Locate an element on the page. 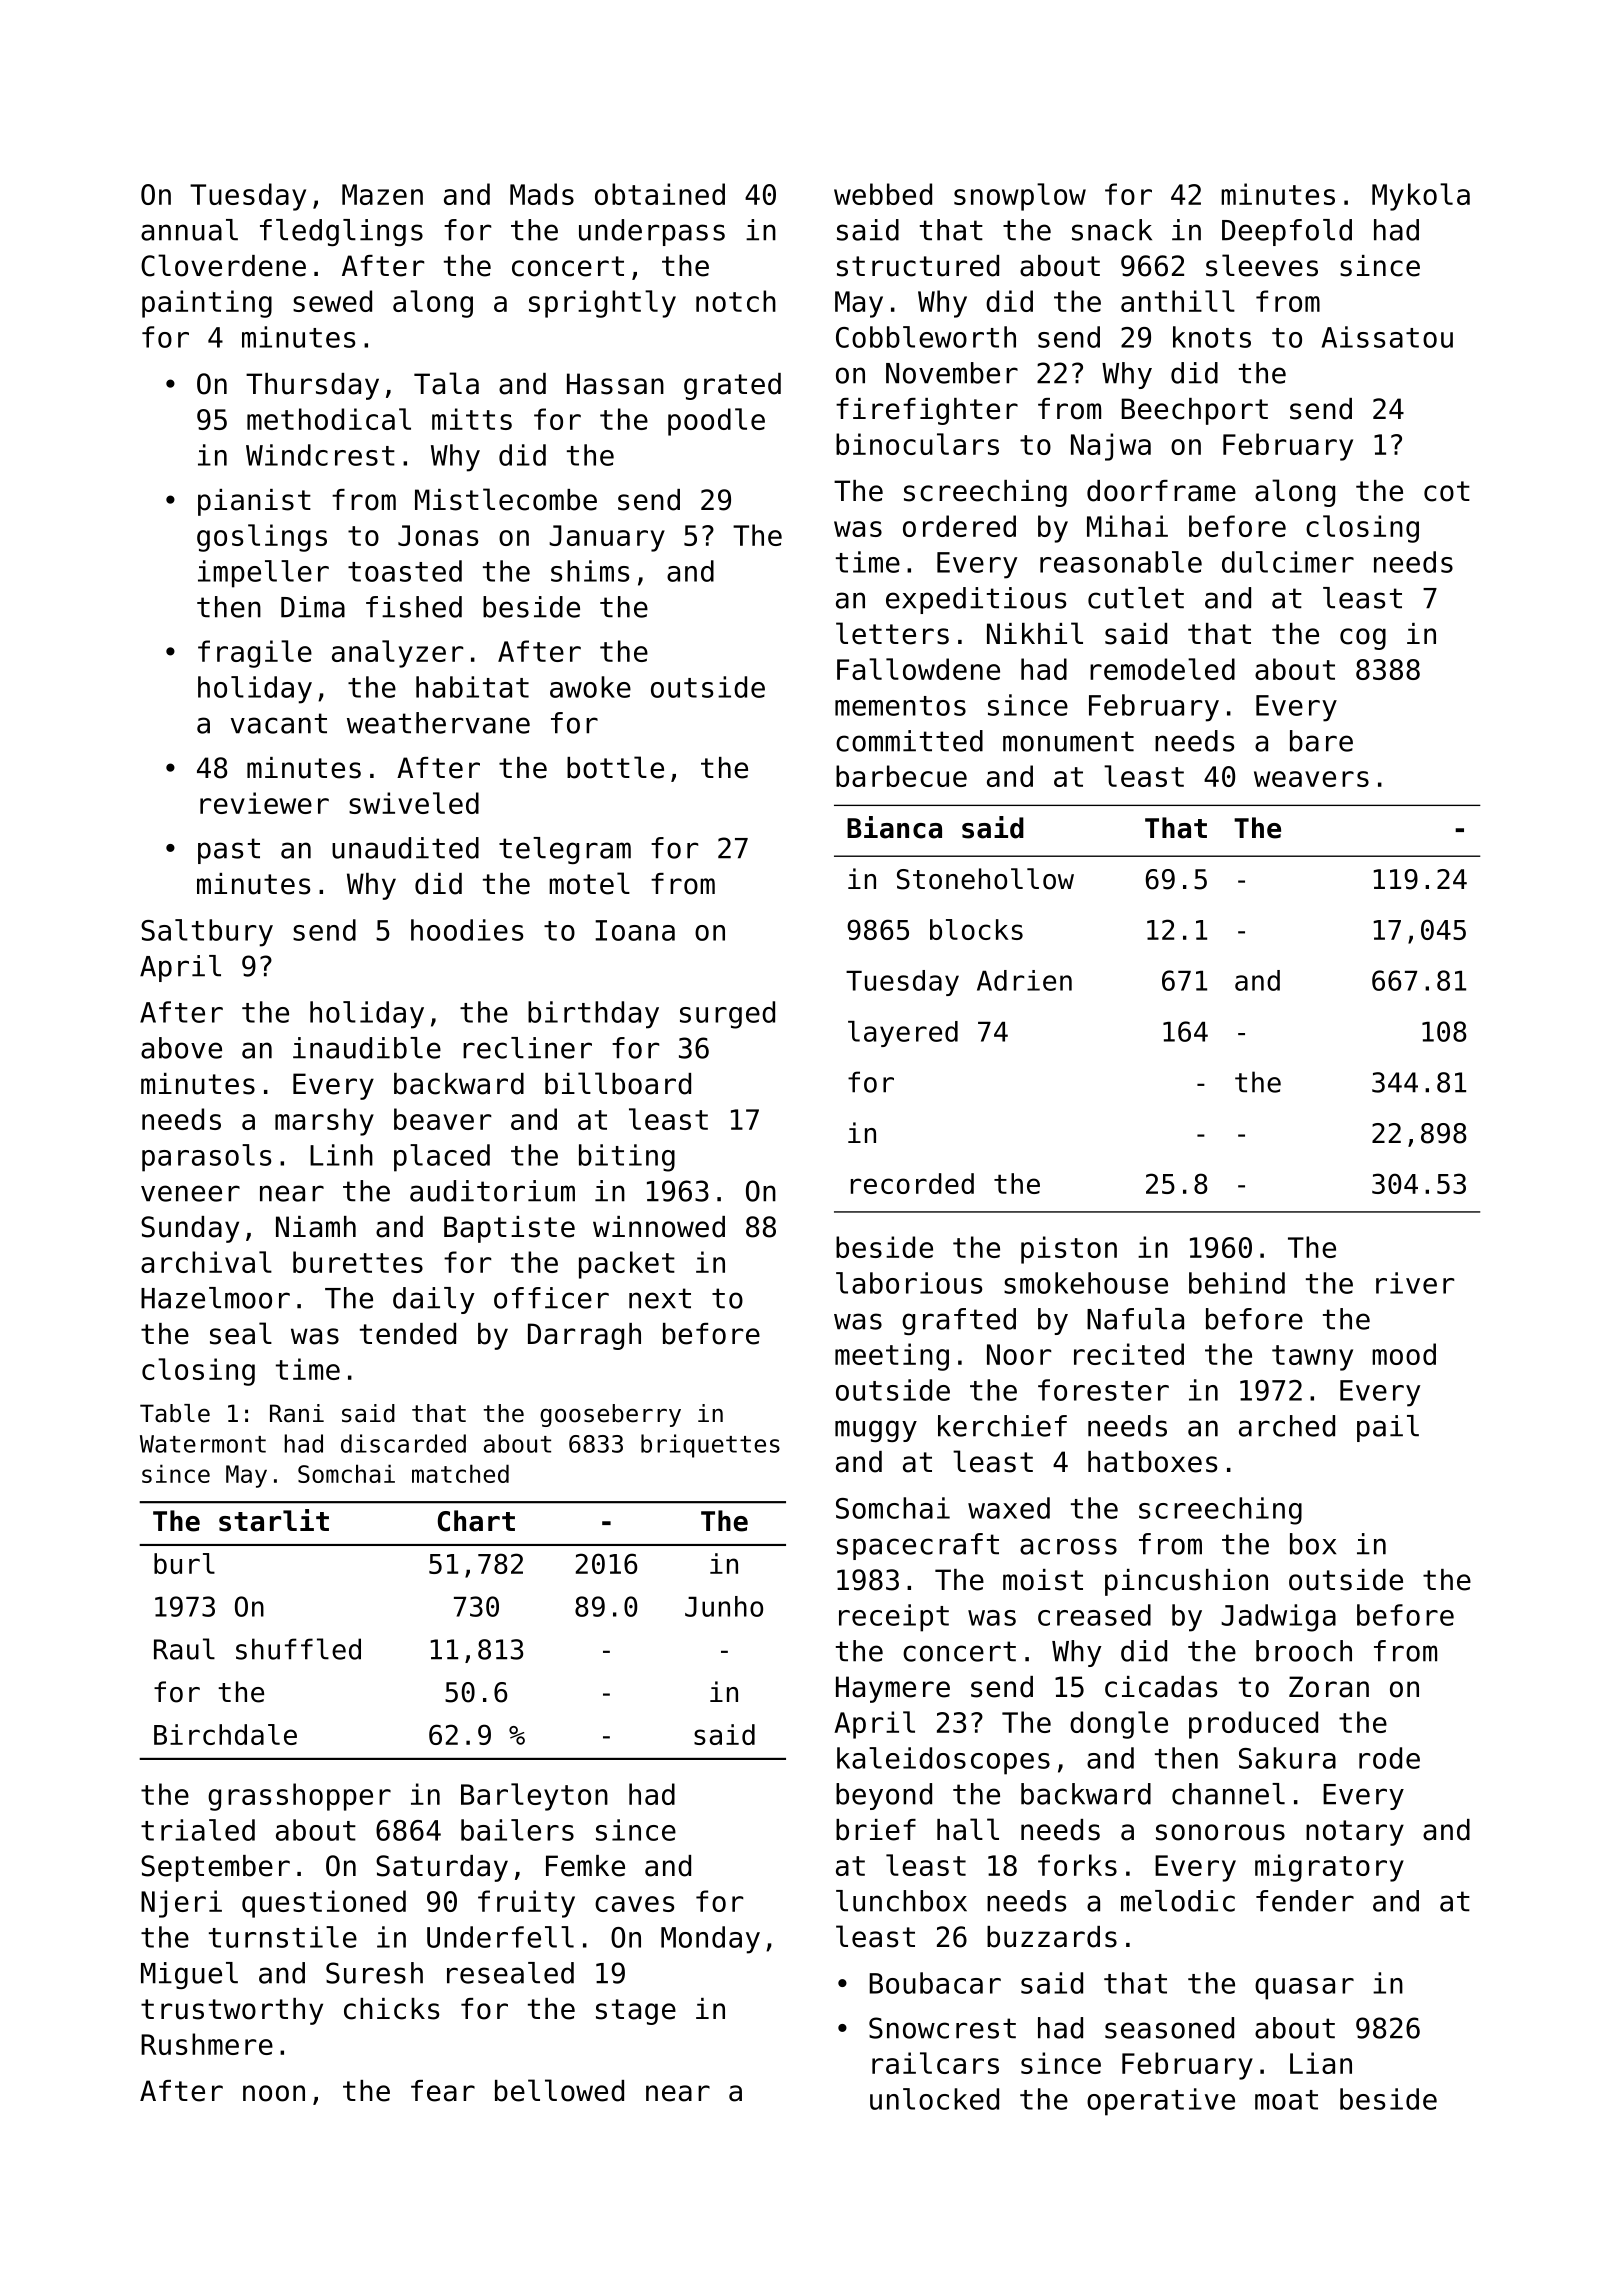 This image has width=1620, height=2292. January is located at coordinates (607, 538).
